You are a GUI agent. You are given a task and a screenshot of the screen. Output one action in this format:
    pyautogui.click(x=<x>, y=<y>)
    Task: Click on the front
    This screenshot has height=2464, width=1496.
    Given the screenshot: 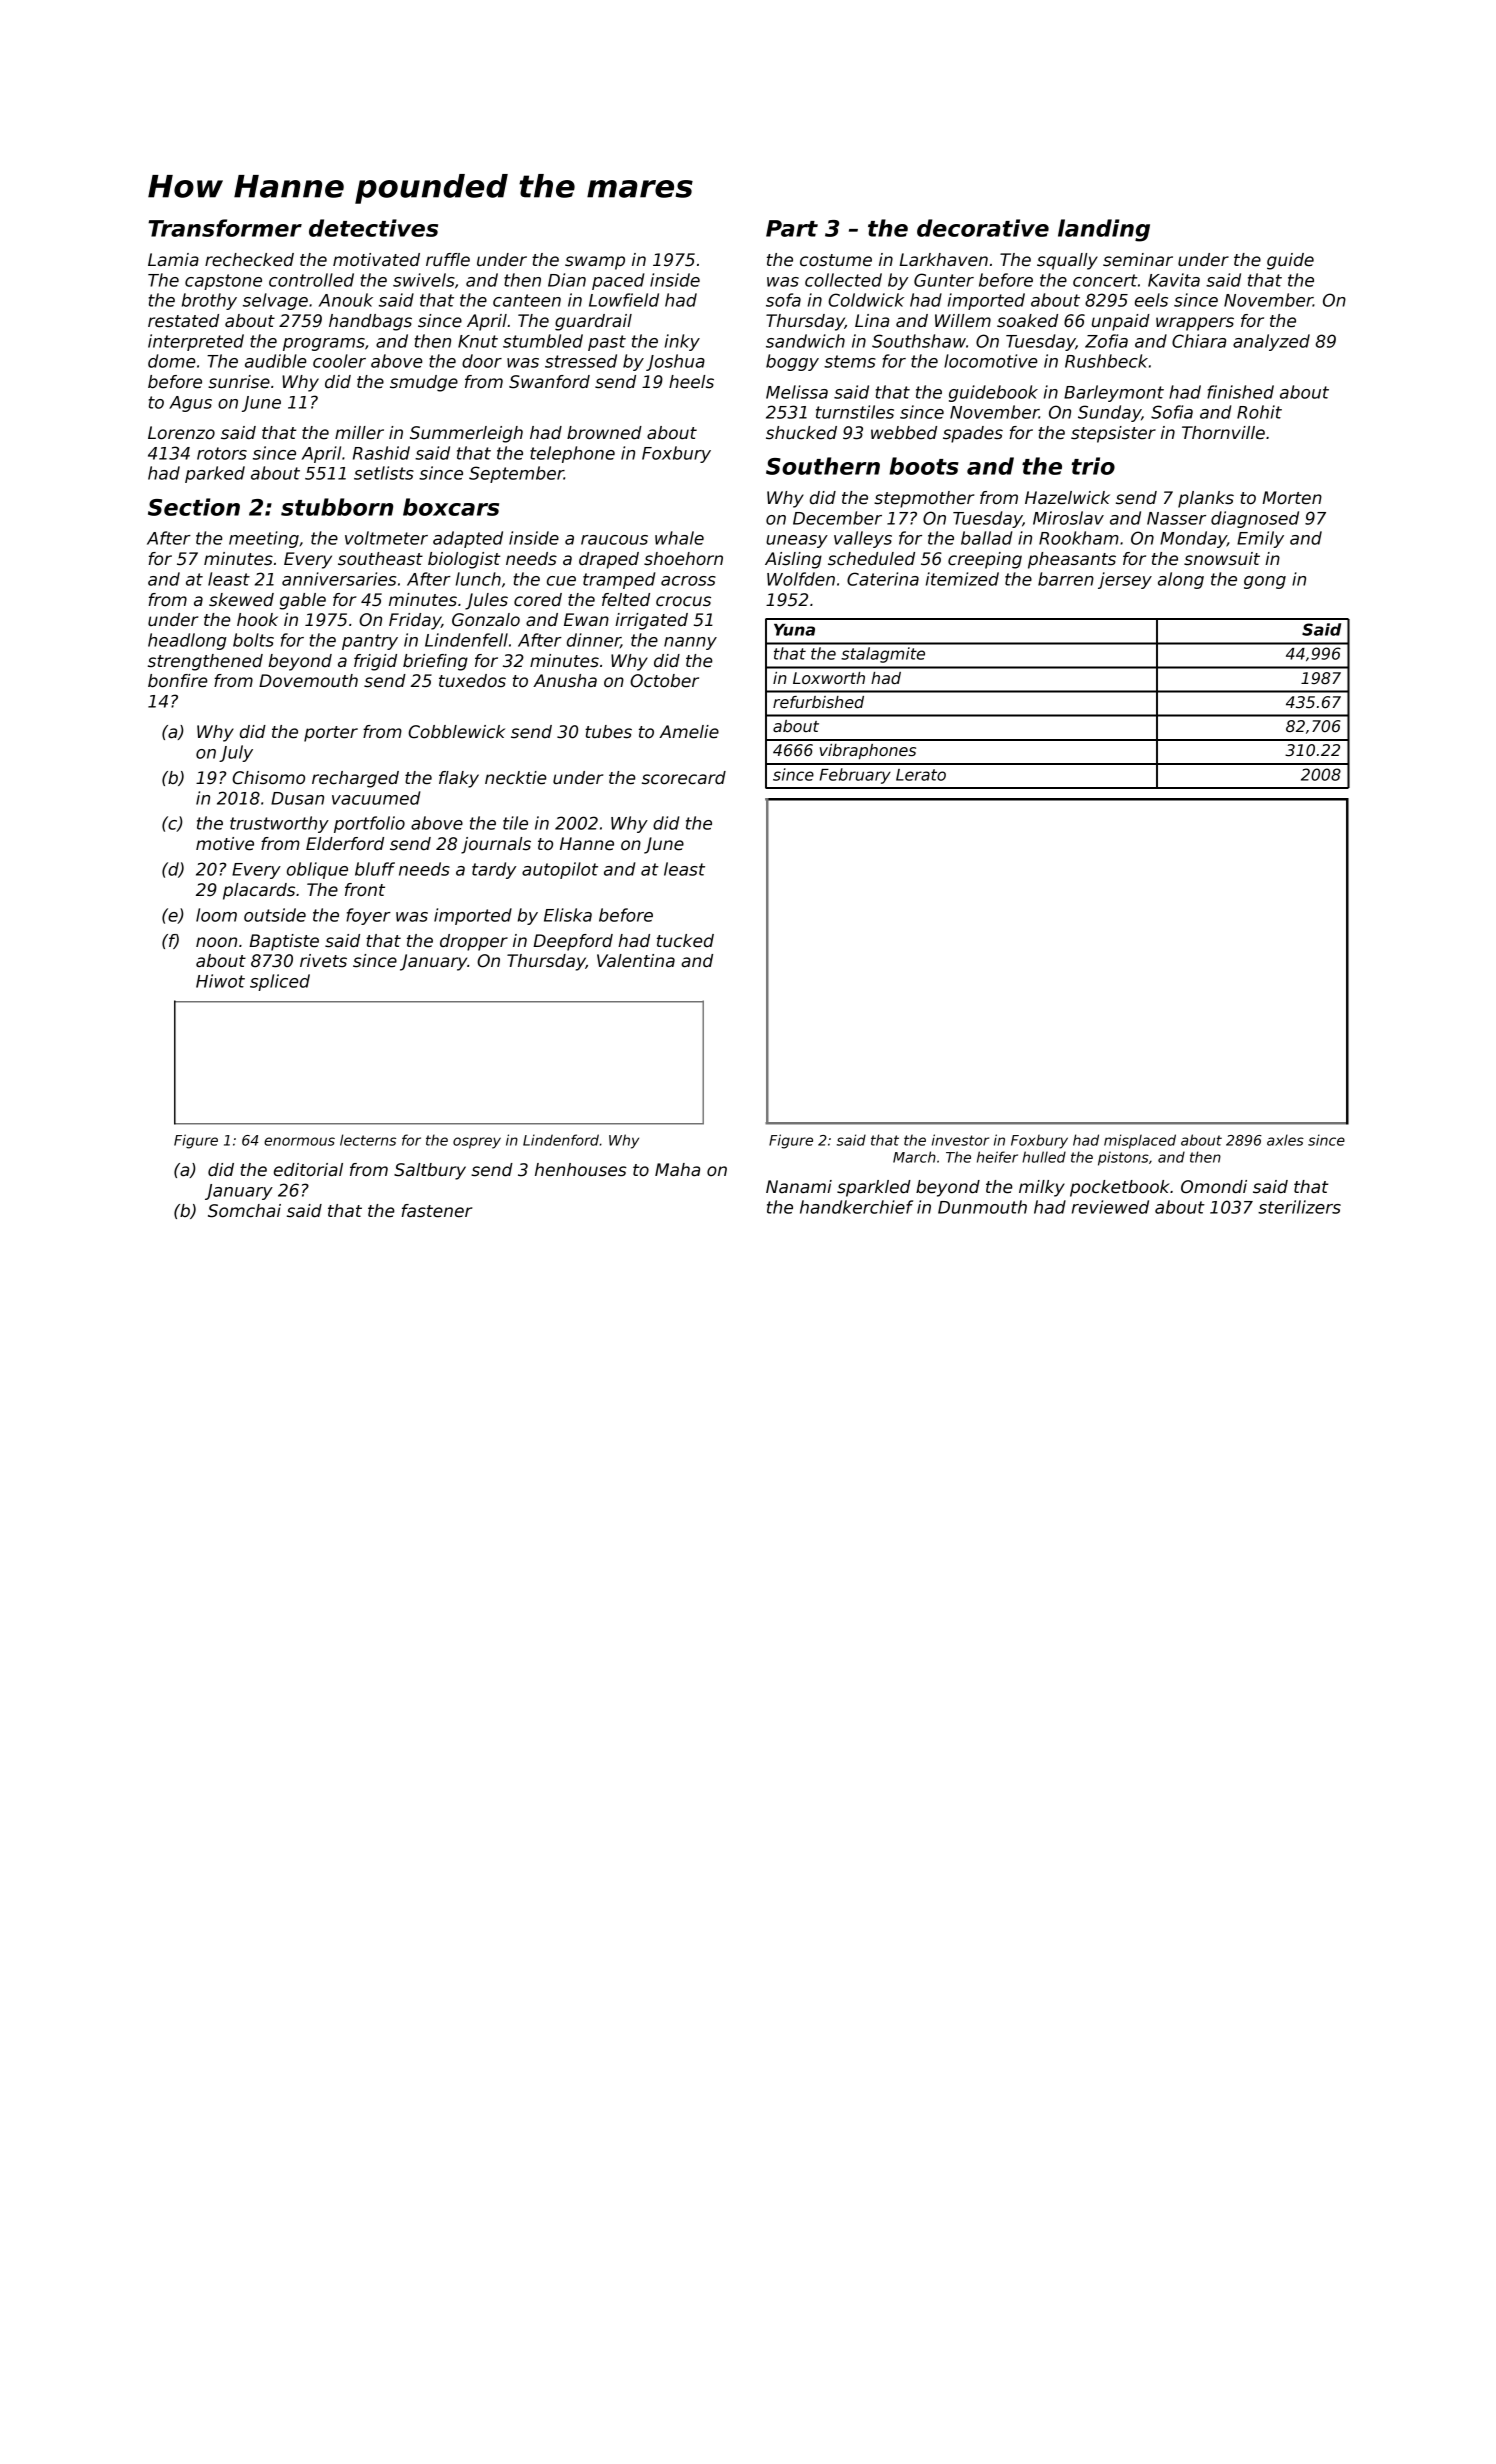 What is the action you would take?
    pyautogui.click(x=365, y=889)
